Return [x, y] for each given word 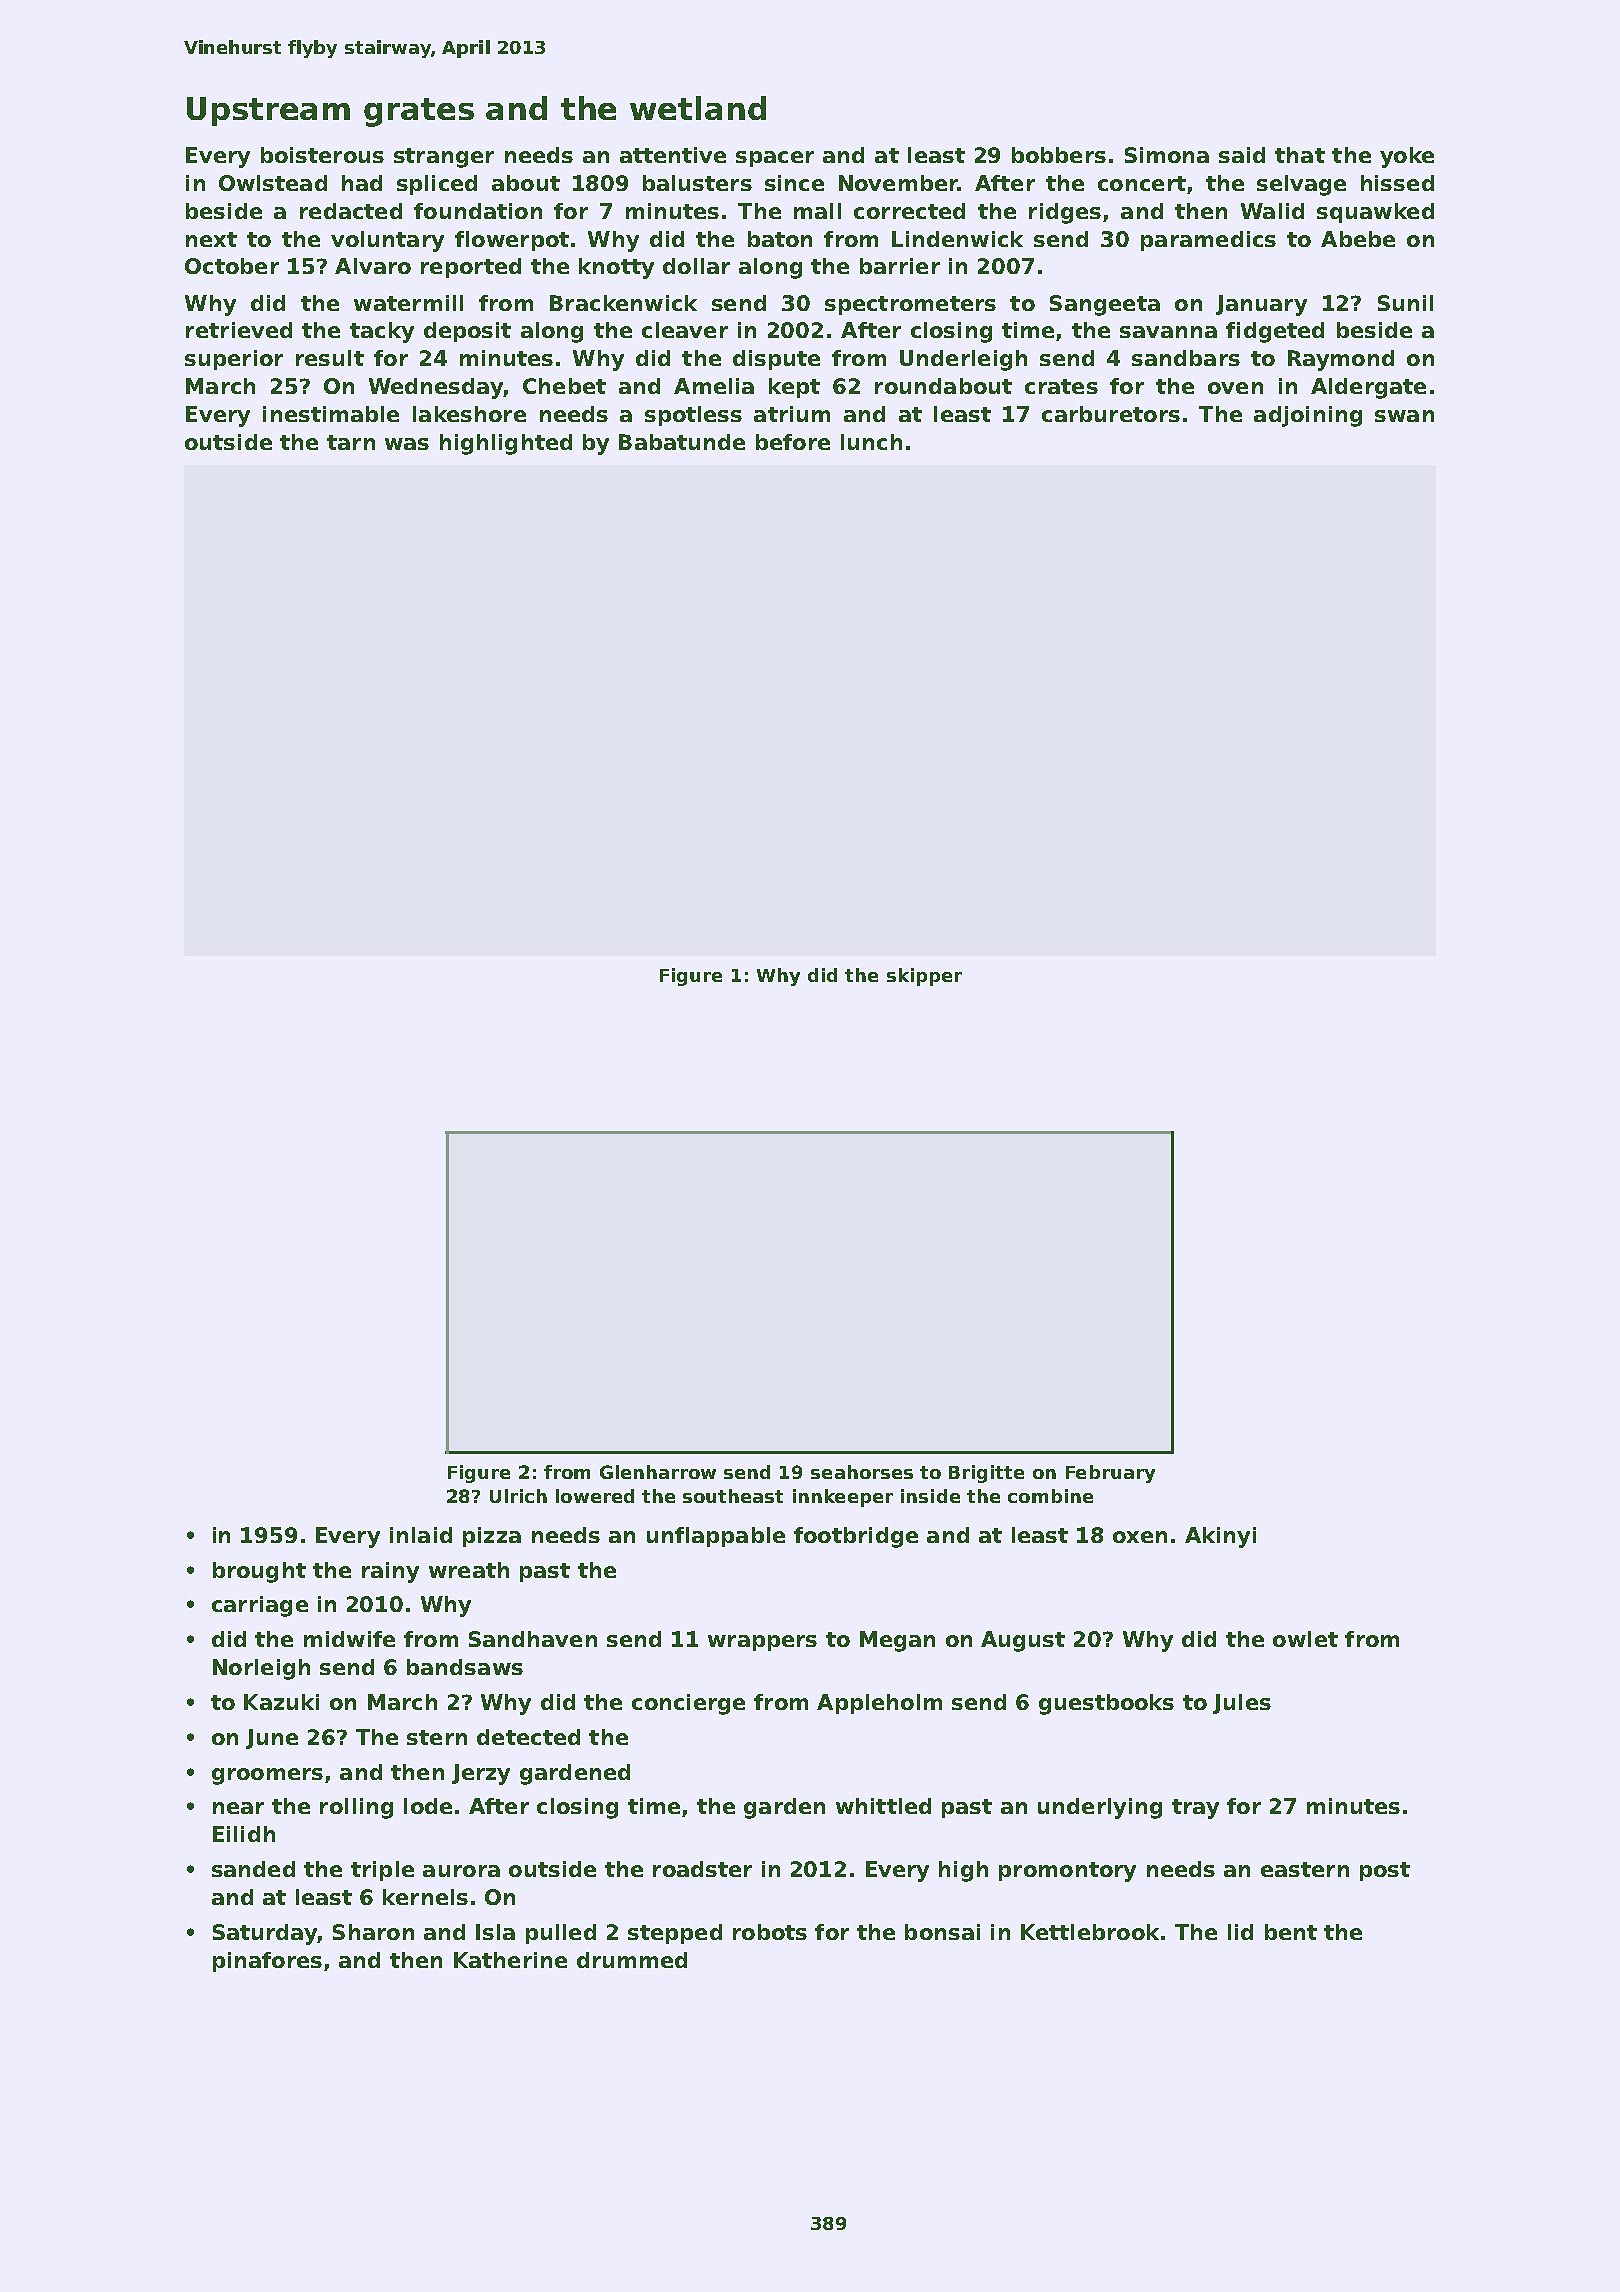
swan [1404, 416]
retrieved [239, 330]
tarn [351, 442]
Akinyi [1220, 1537]
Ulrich [518, 1496]
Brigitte [986, 1474]
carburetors [1111, 414]
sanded [253, 1869]
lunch [871, 442]
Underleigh [963, 360]
